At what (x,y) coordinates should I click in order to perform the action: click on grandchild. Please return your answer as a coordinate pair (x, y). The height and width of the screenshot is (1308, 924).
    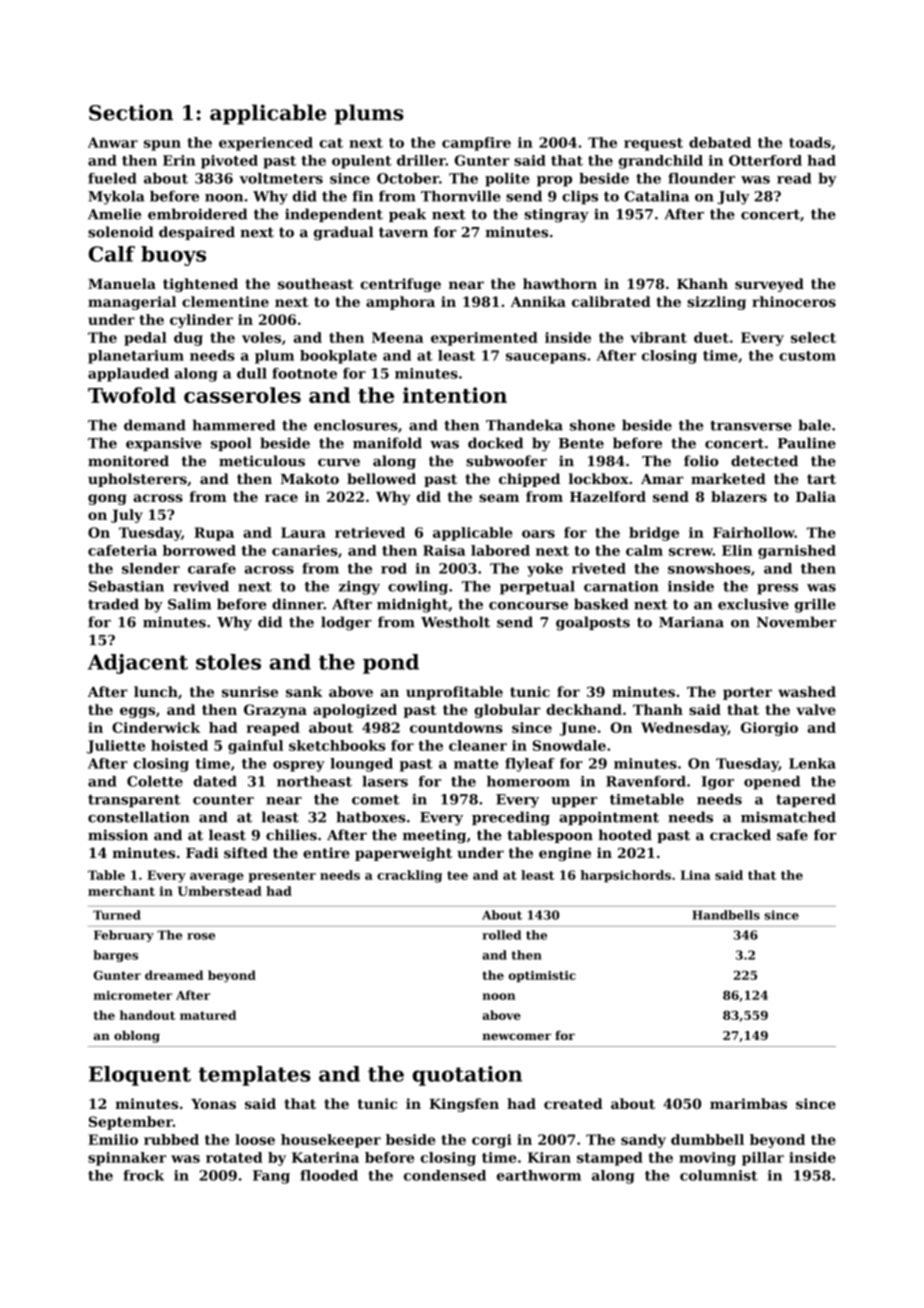
    Looking at the image, I should click on (661, 162).
